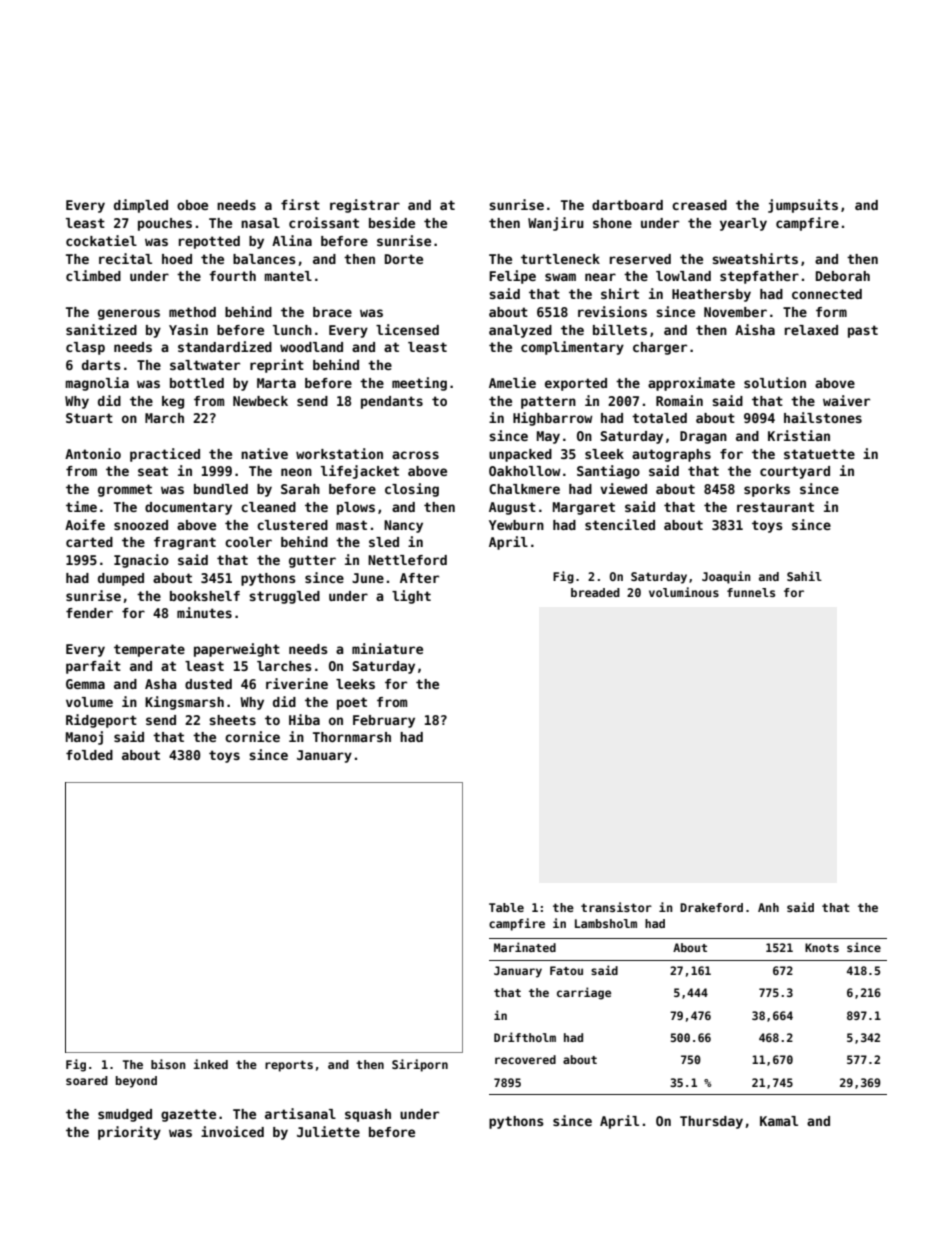 The image size is (952, 1233). What do you see at coordinates (606, 923) in the image?
I see `Lambsholm` at bounding box center [606, 923].
